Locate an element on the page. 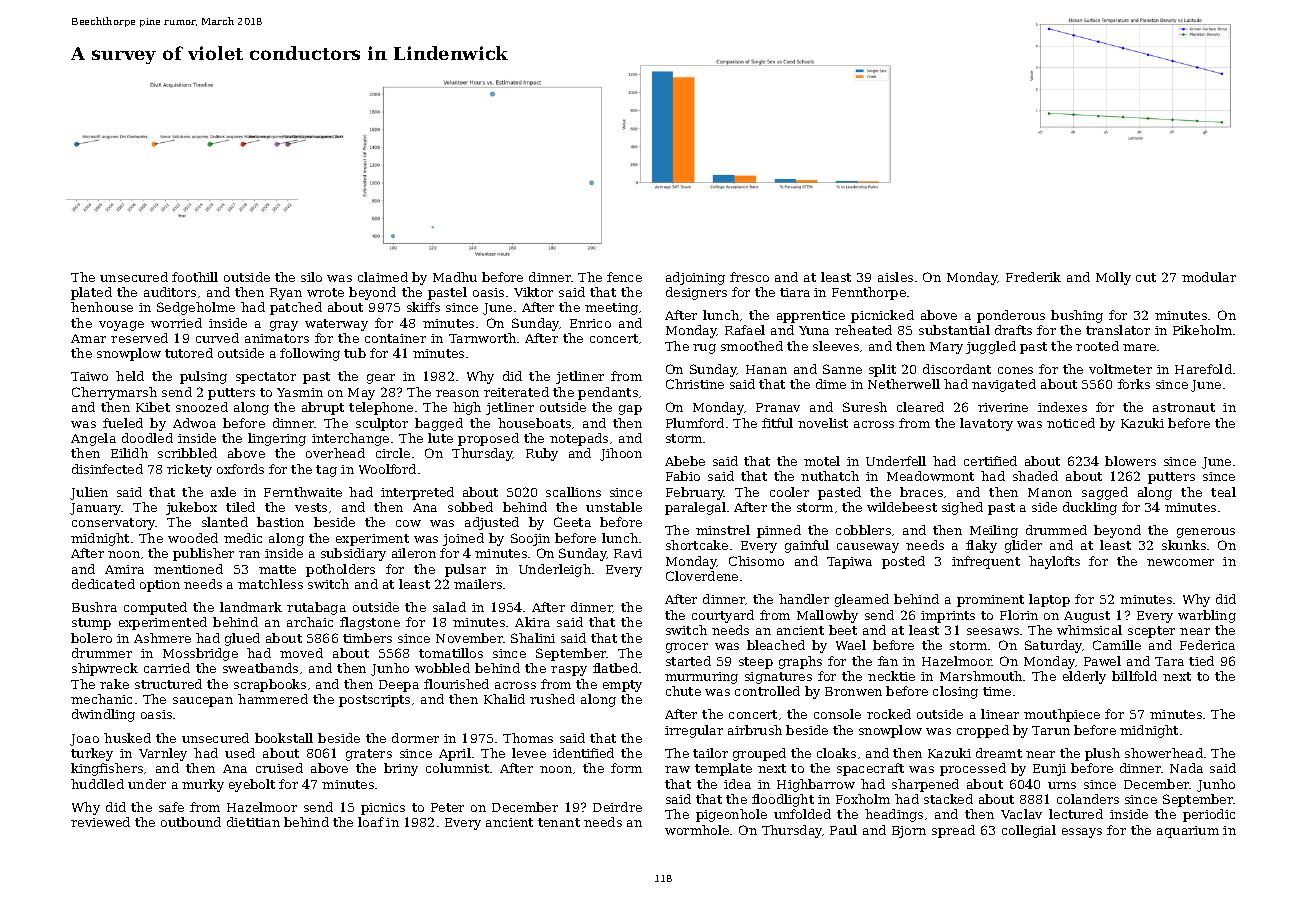 Image resolution: width=1308 pixels, height=924 pixels. warbling is located at coordinates (1207, 616).
